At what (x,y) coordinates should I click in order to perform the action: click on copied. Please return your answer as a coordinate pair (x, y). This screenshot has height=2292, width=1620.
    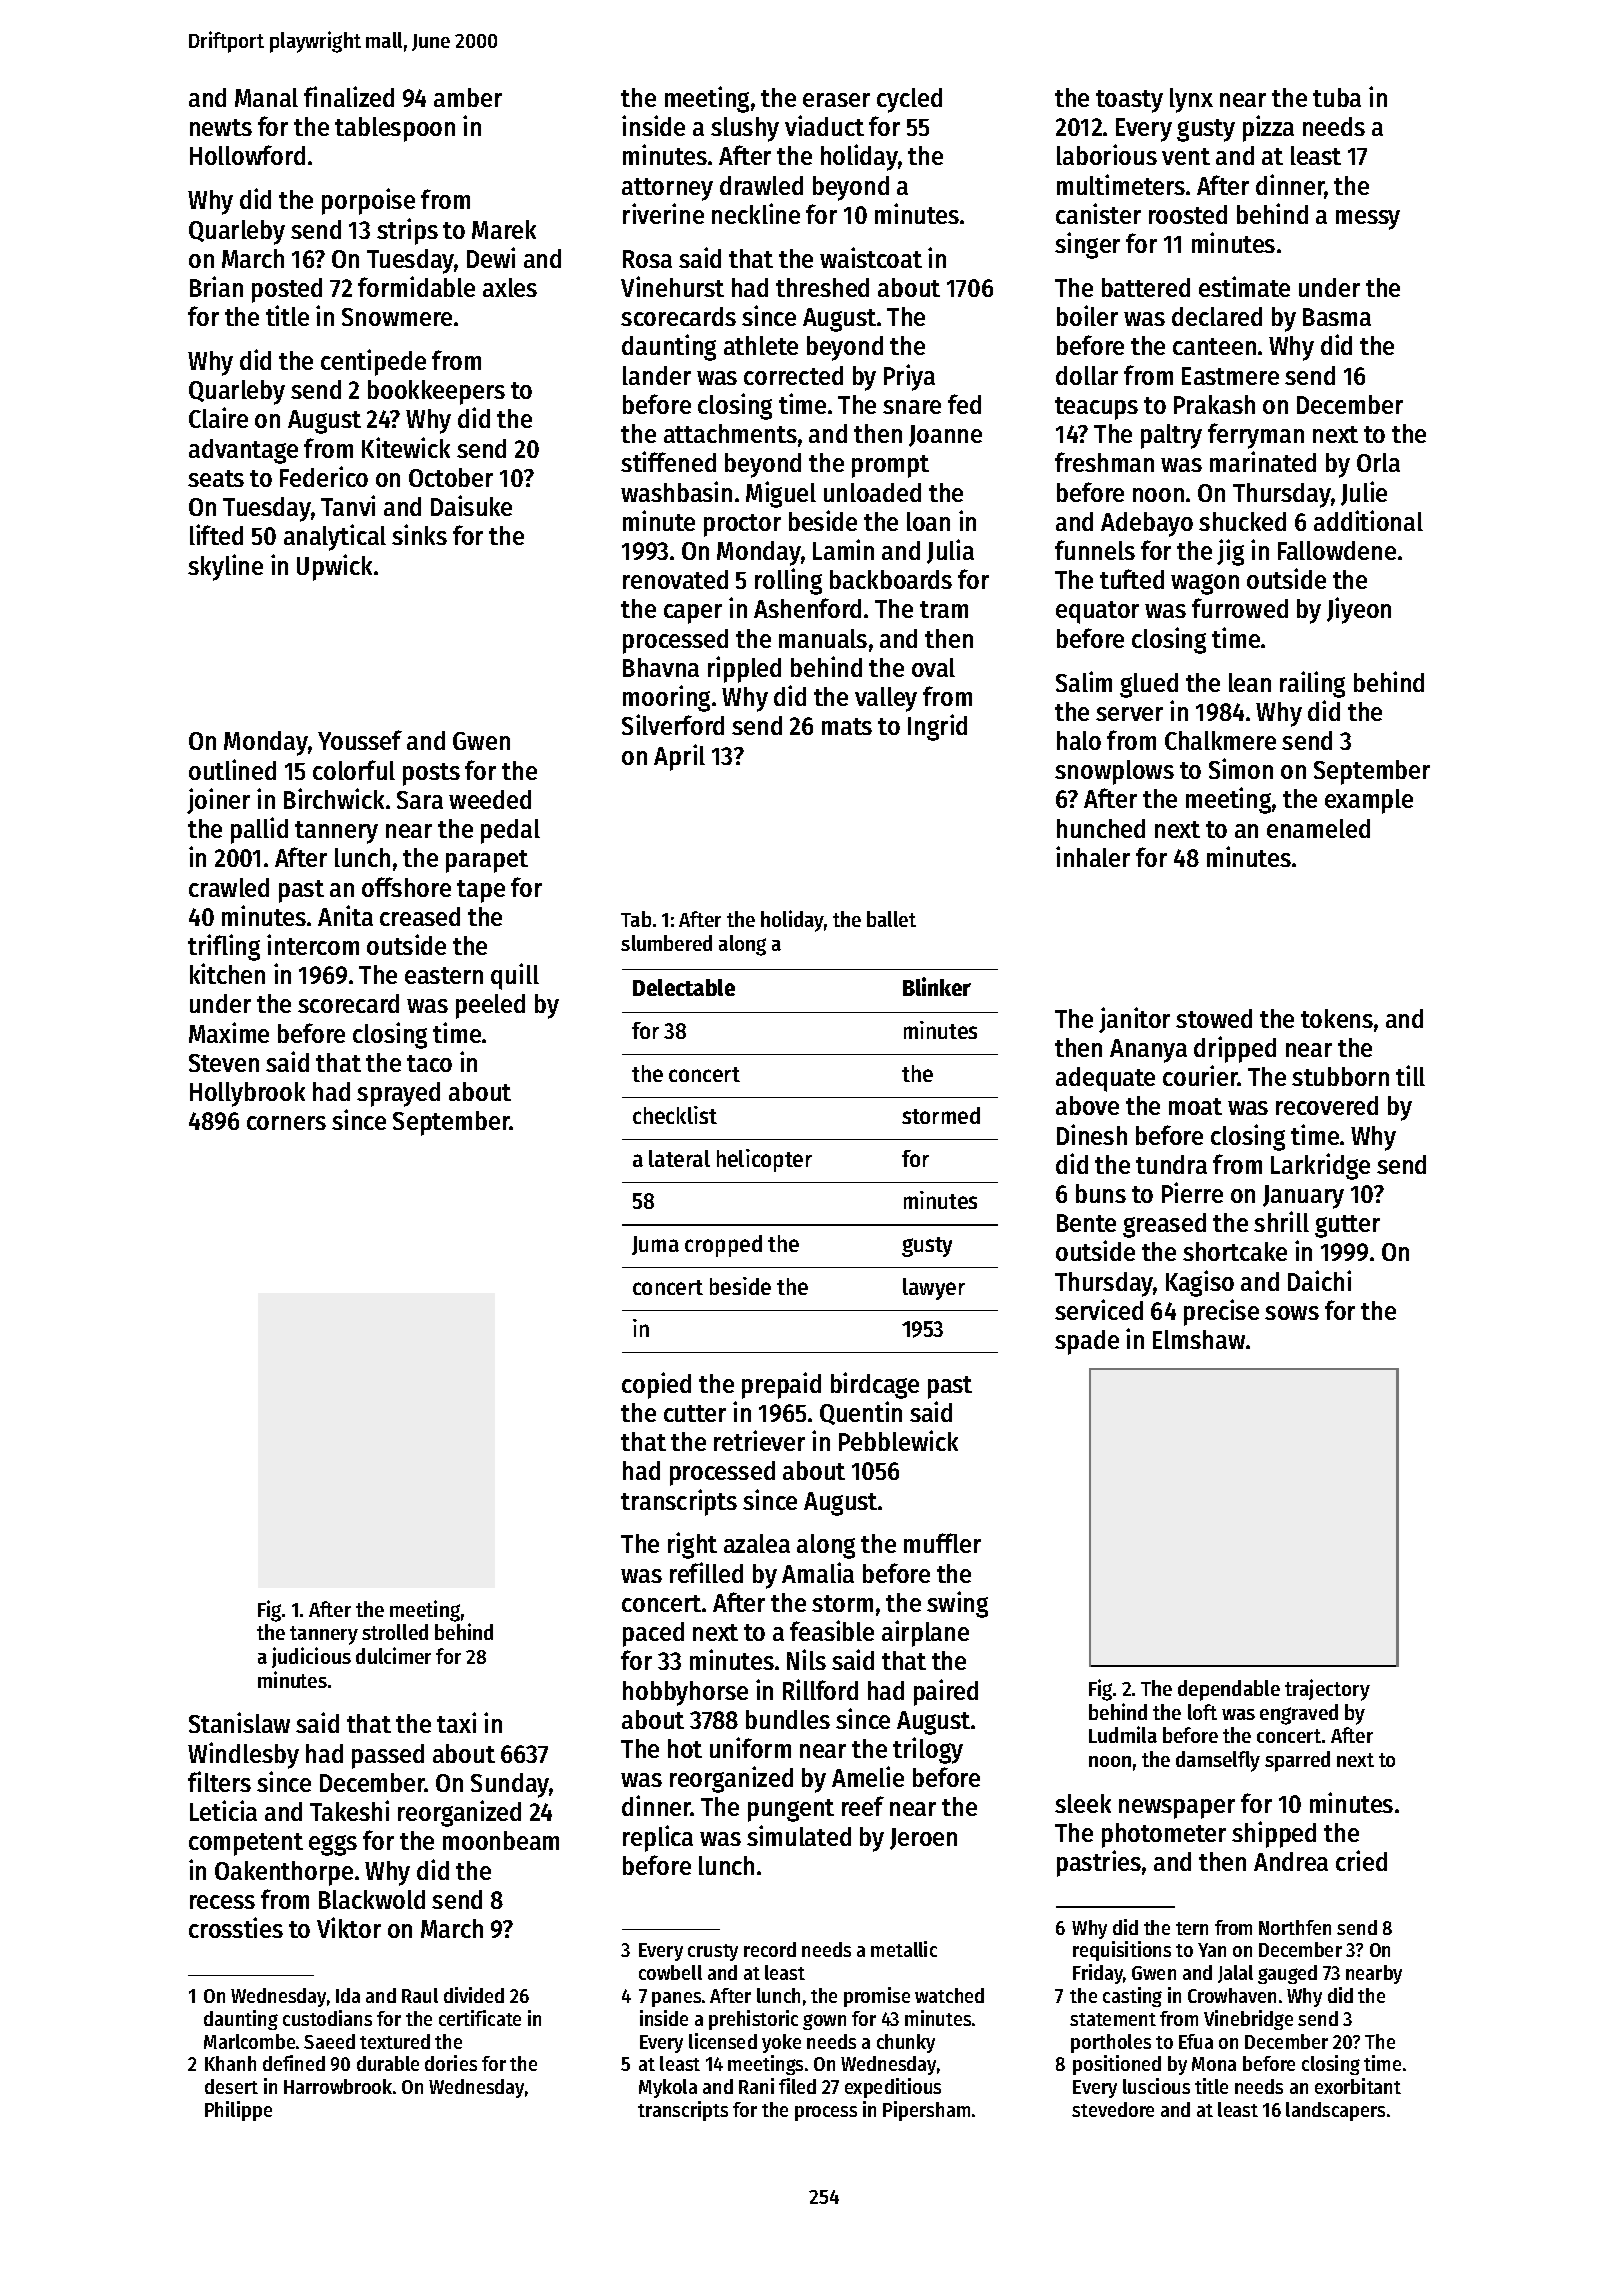
    Looking at the image, I should click on (656, 1385).
